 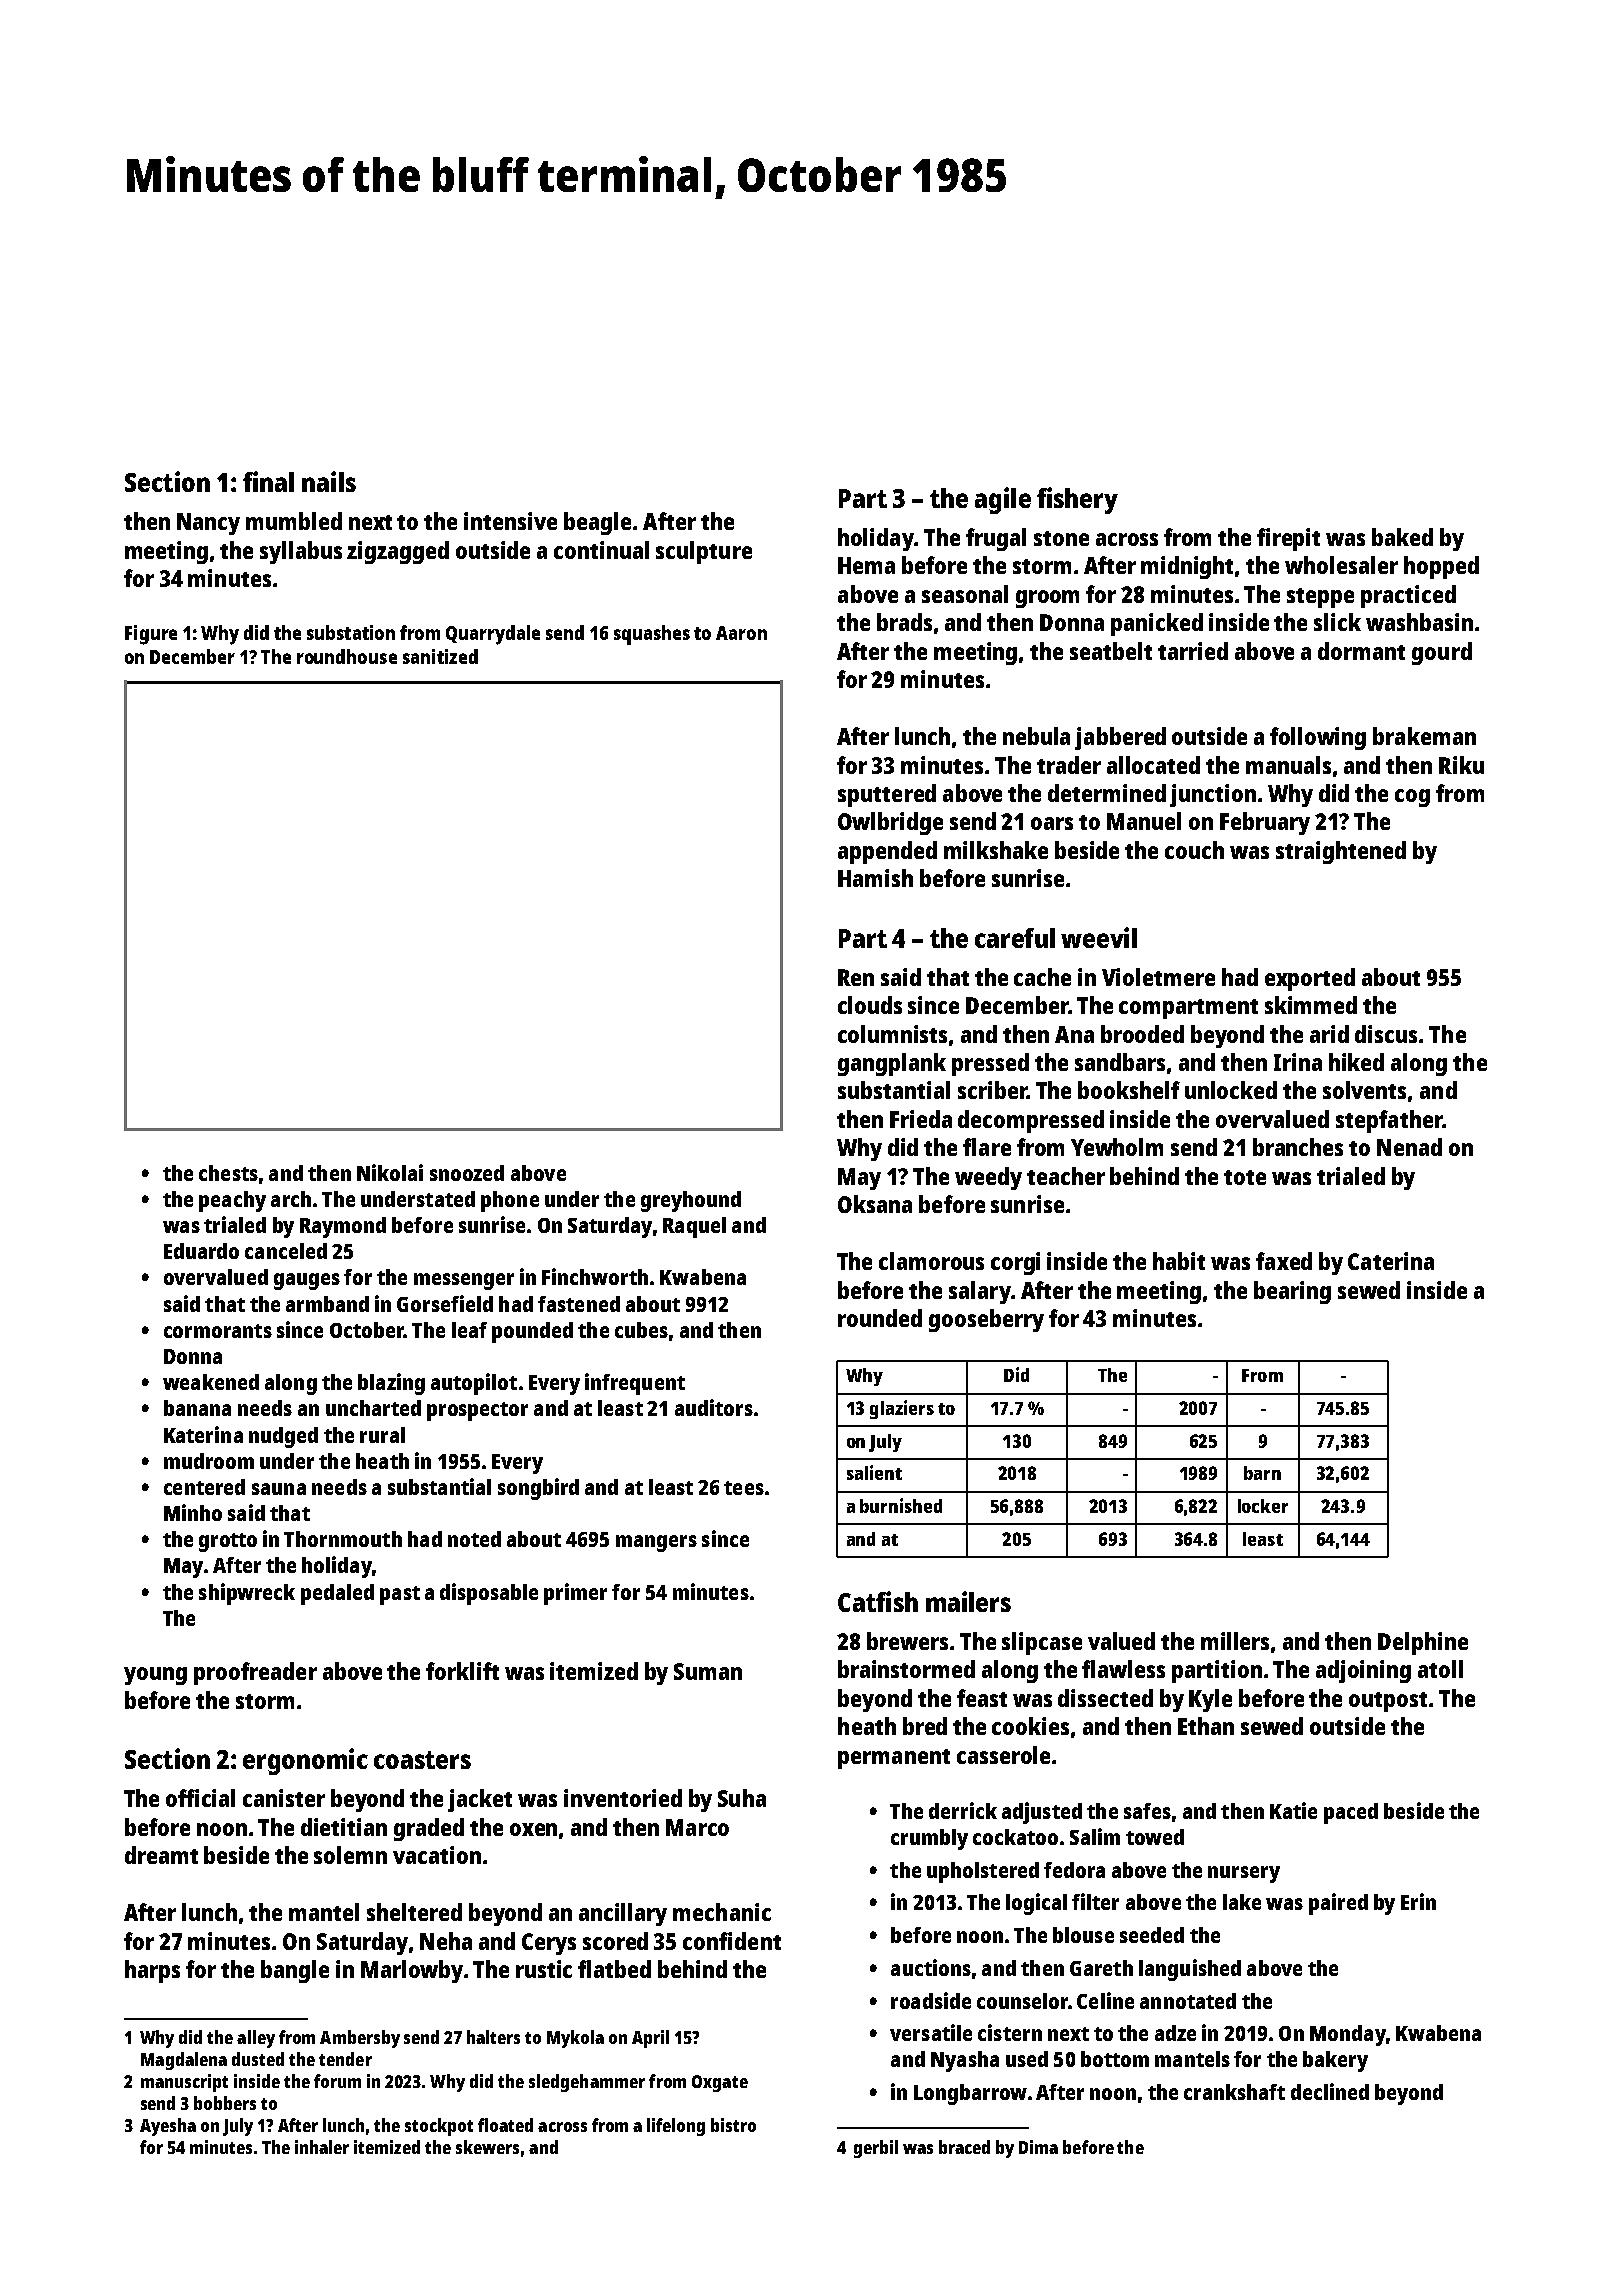 I want to click on auditors, so click(x=714, y=1407).
